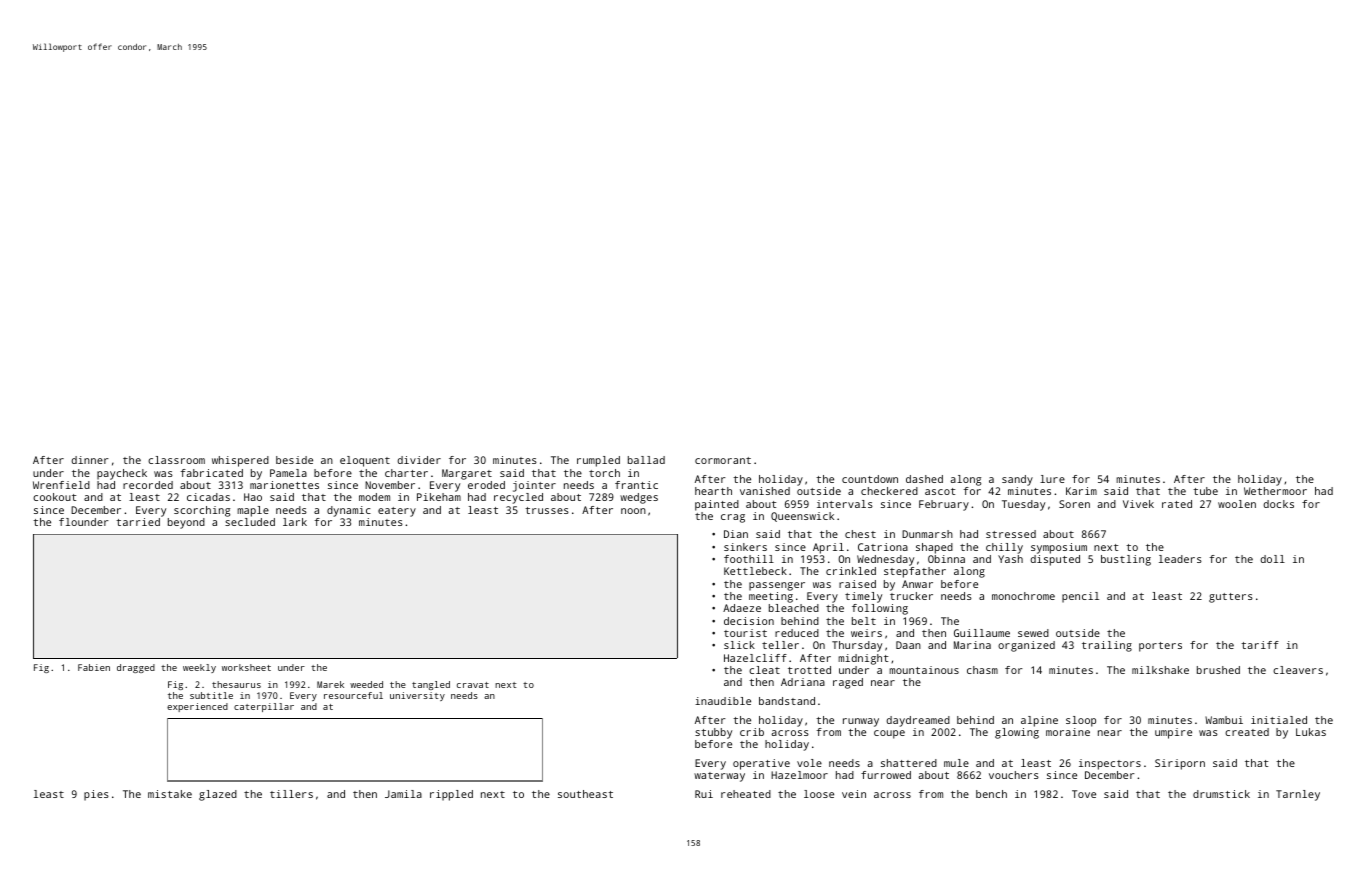 This screenshot has height=887, width=1372. I want to click on bench, so click(991, 794).
